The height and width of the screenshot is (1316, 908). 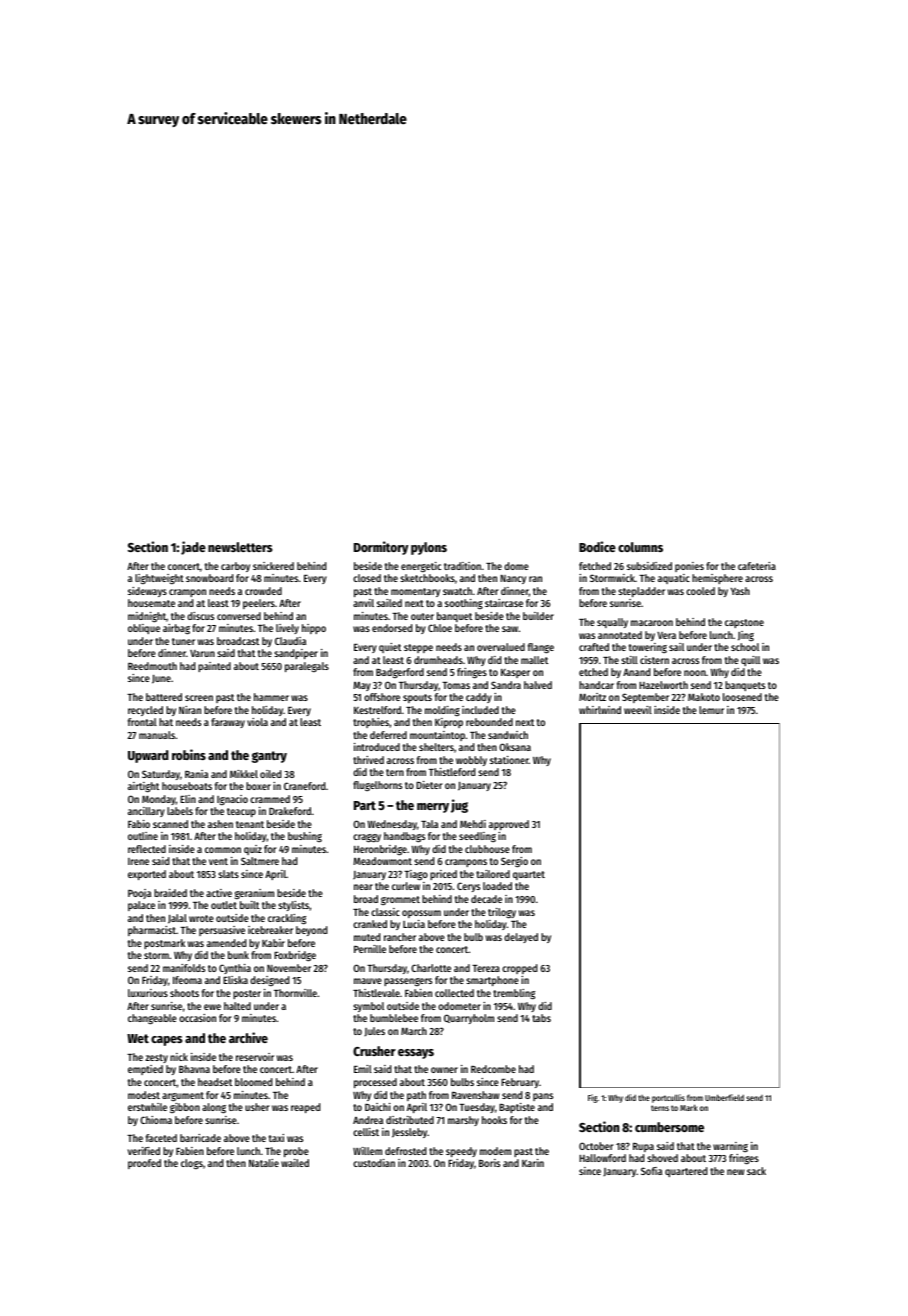 What do you see at coordinates (746, 636) in the screenshot?
I see `Jing` at bounding box center [746, 636].
